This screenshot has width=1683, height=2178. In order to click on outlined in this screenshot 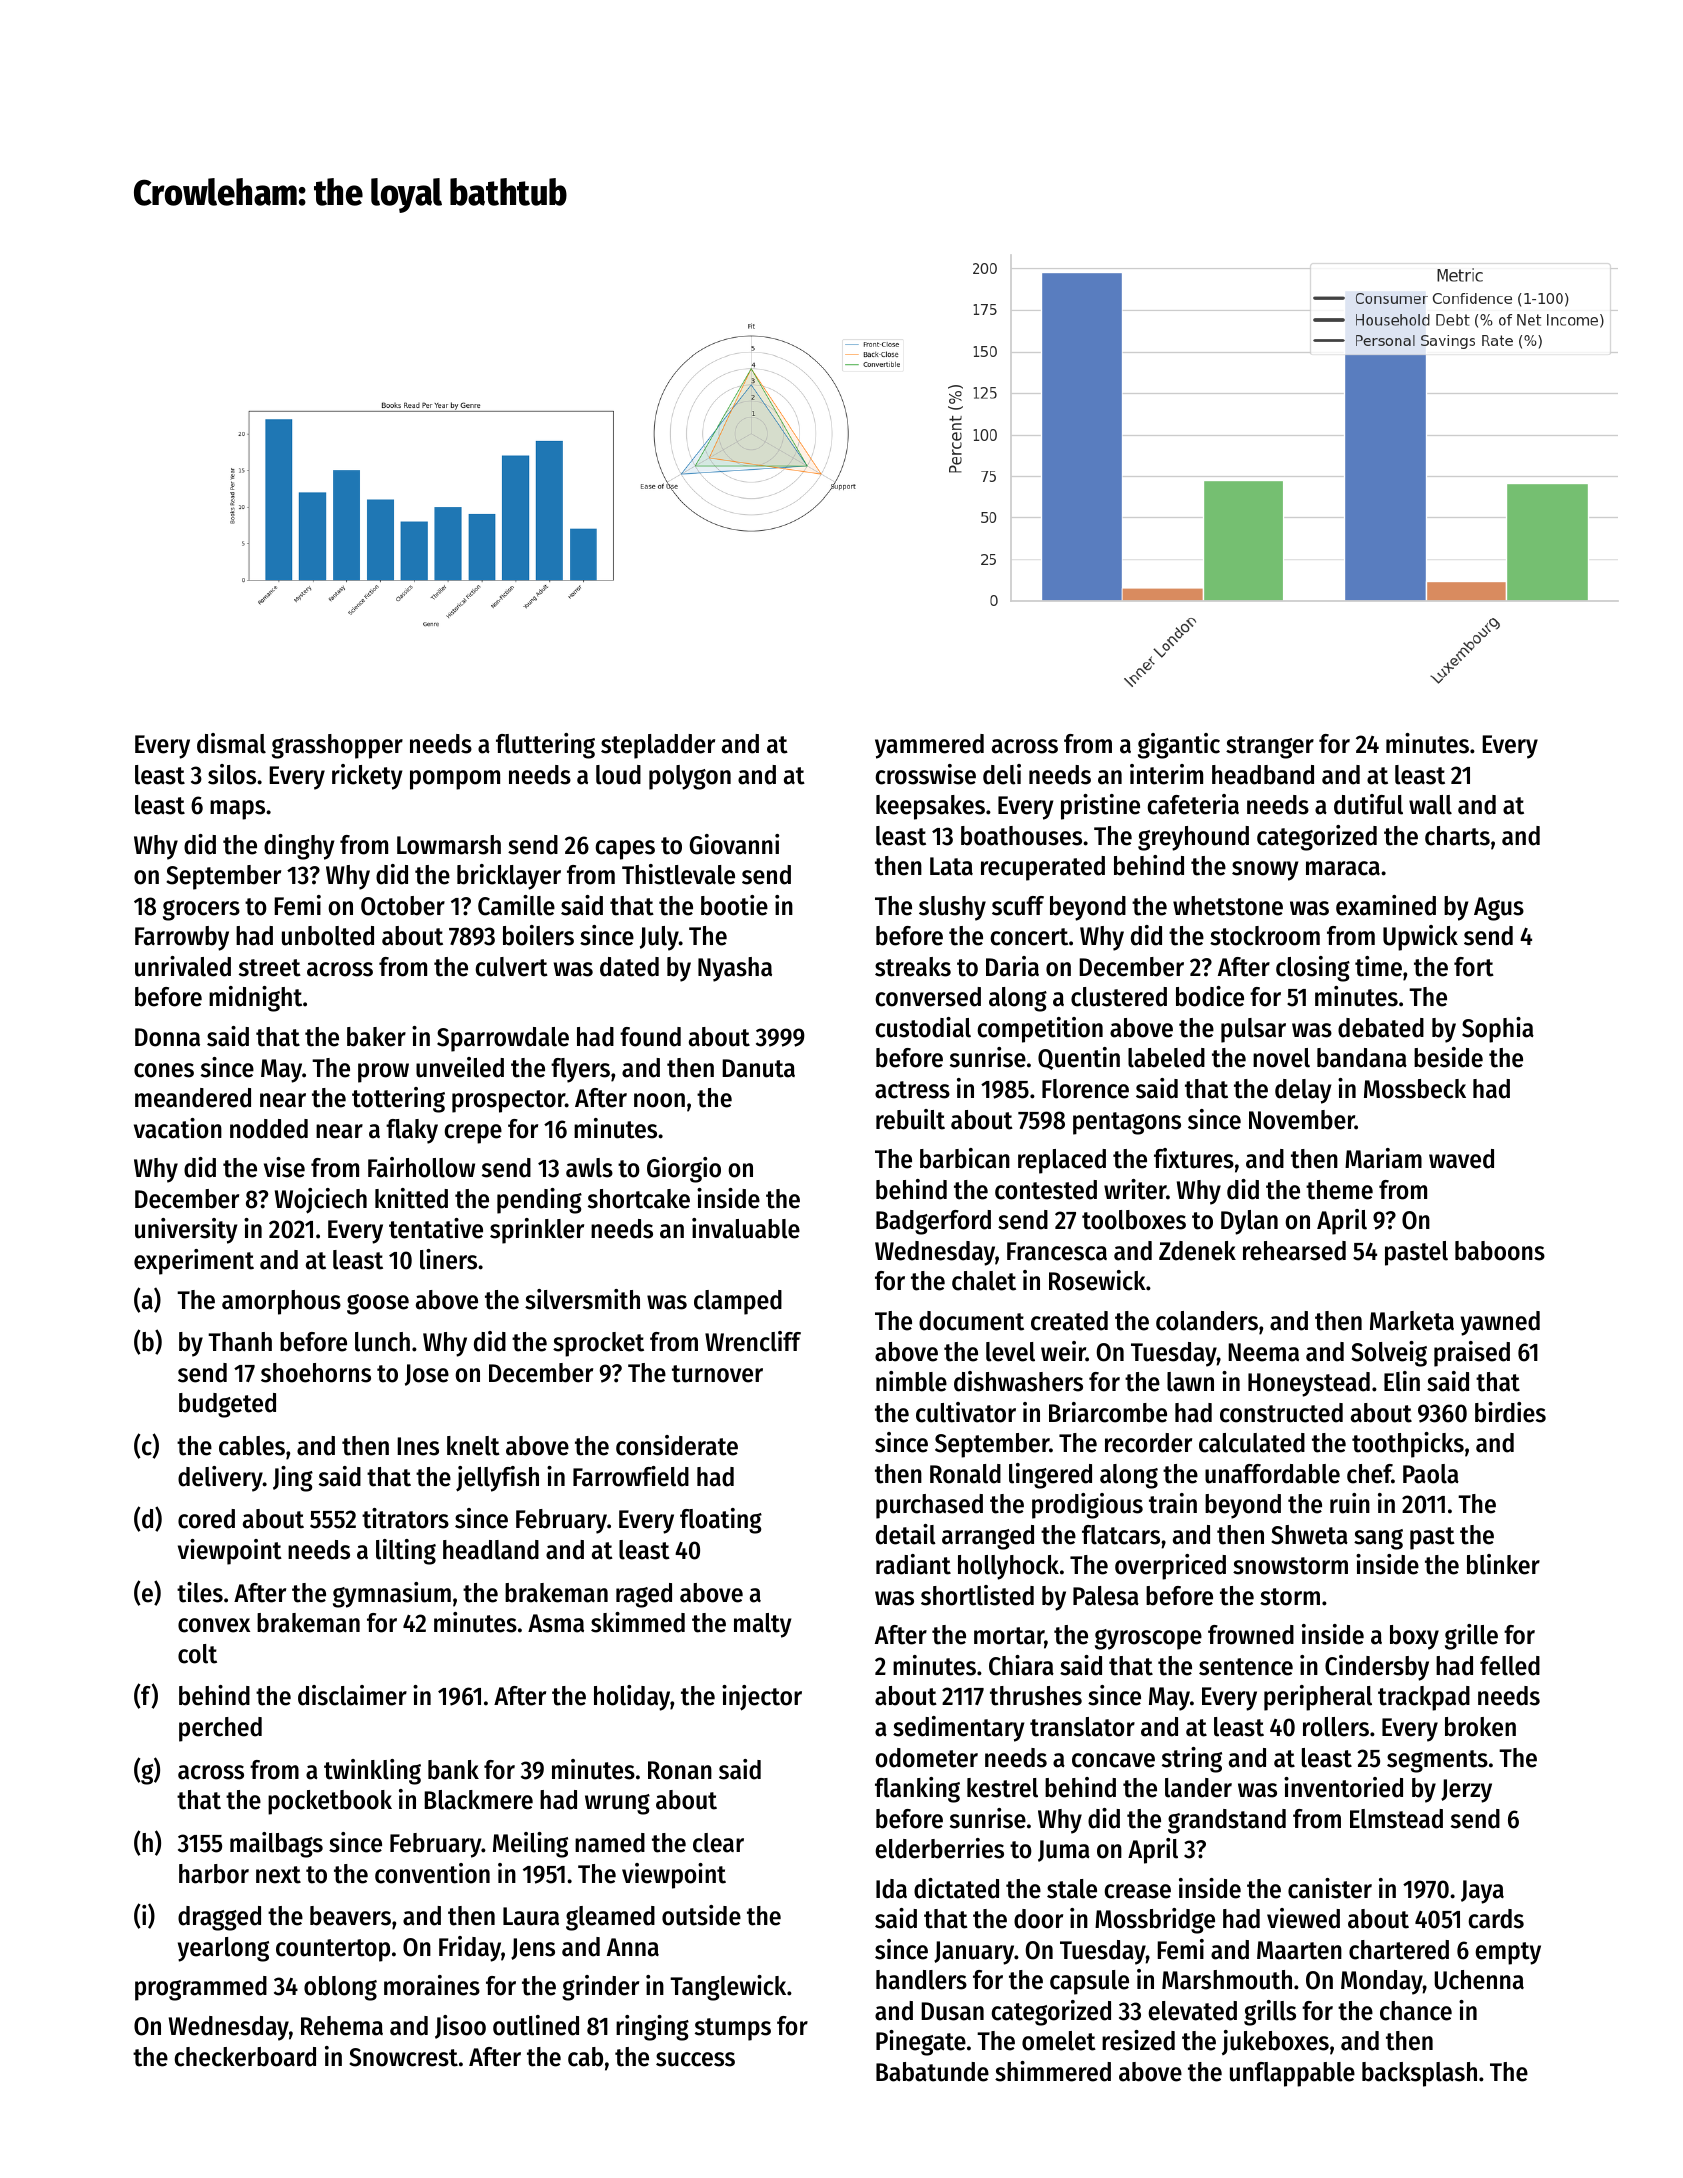, I will do `click(536, 2025)`.
